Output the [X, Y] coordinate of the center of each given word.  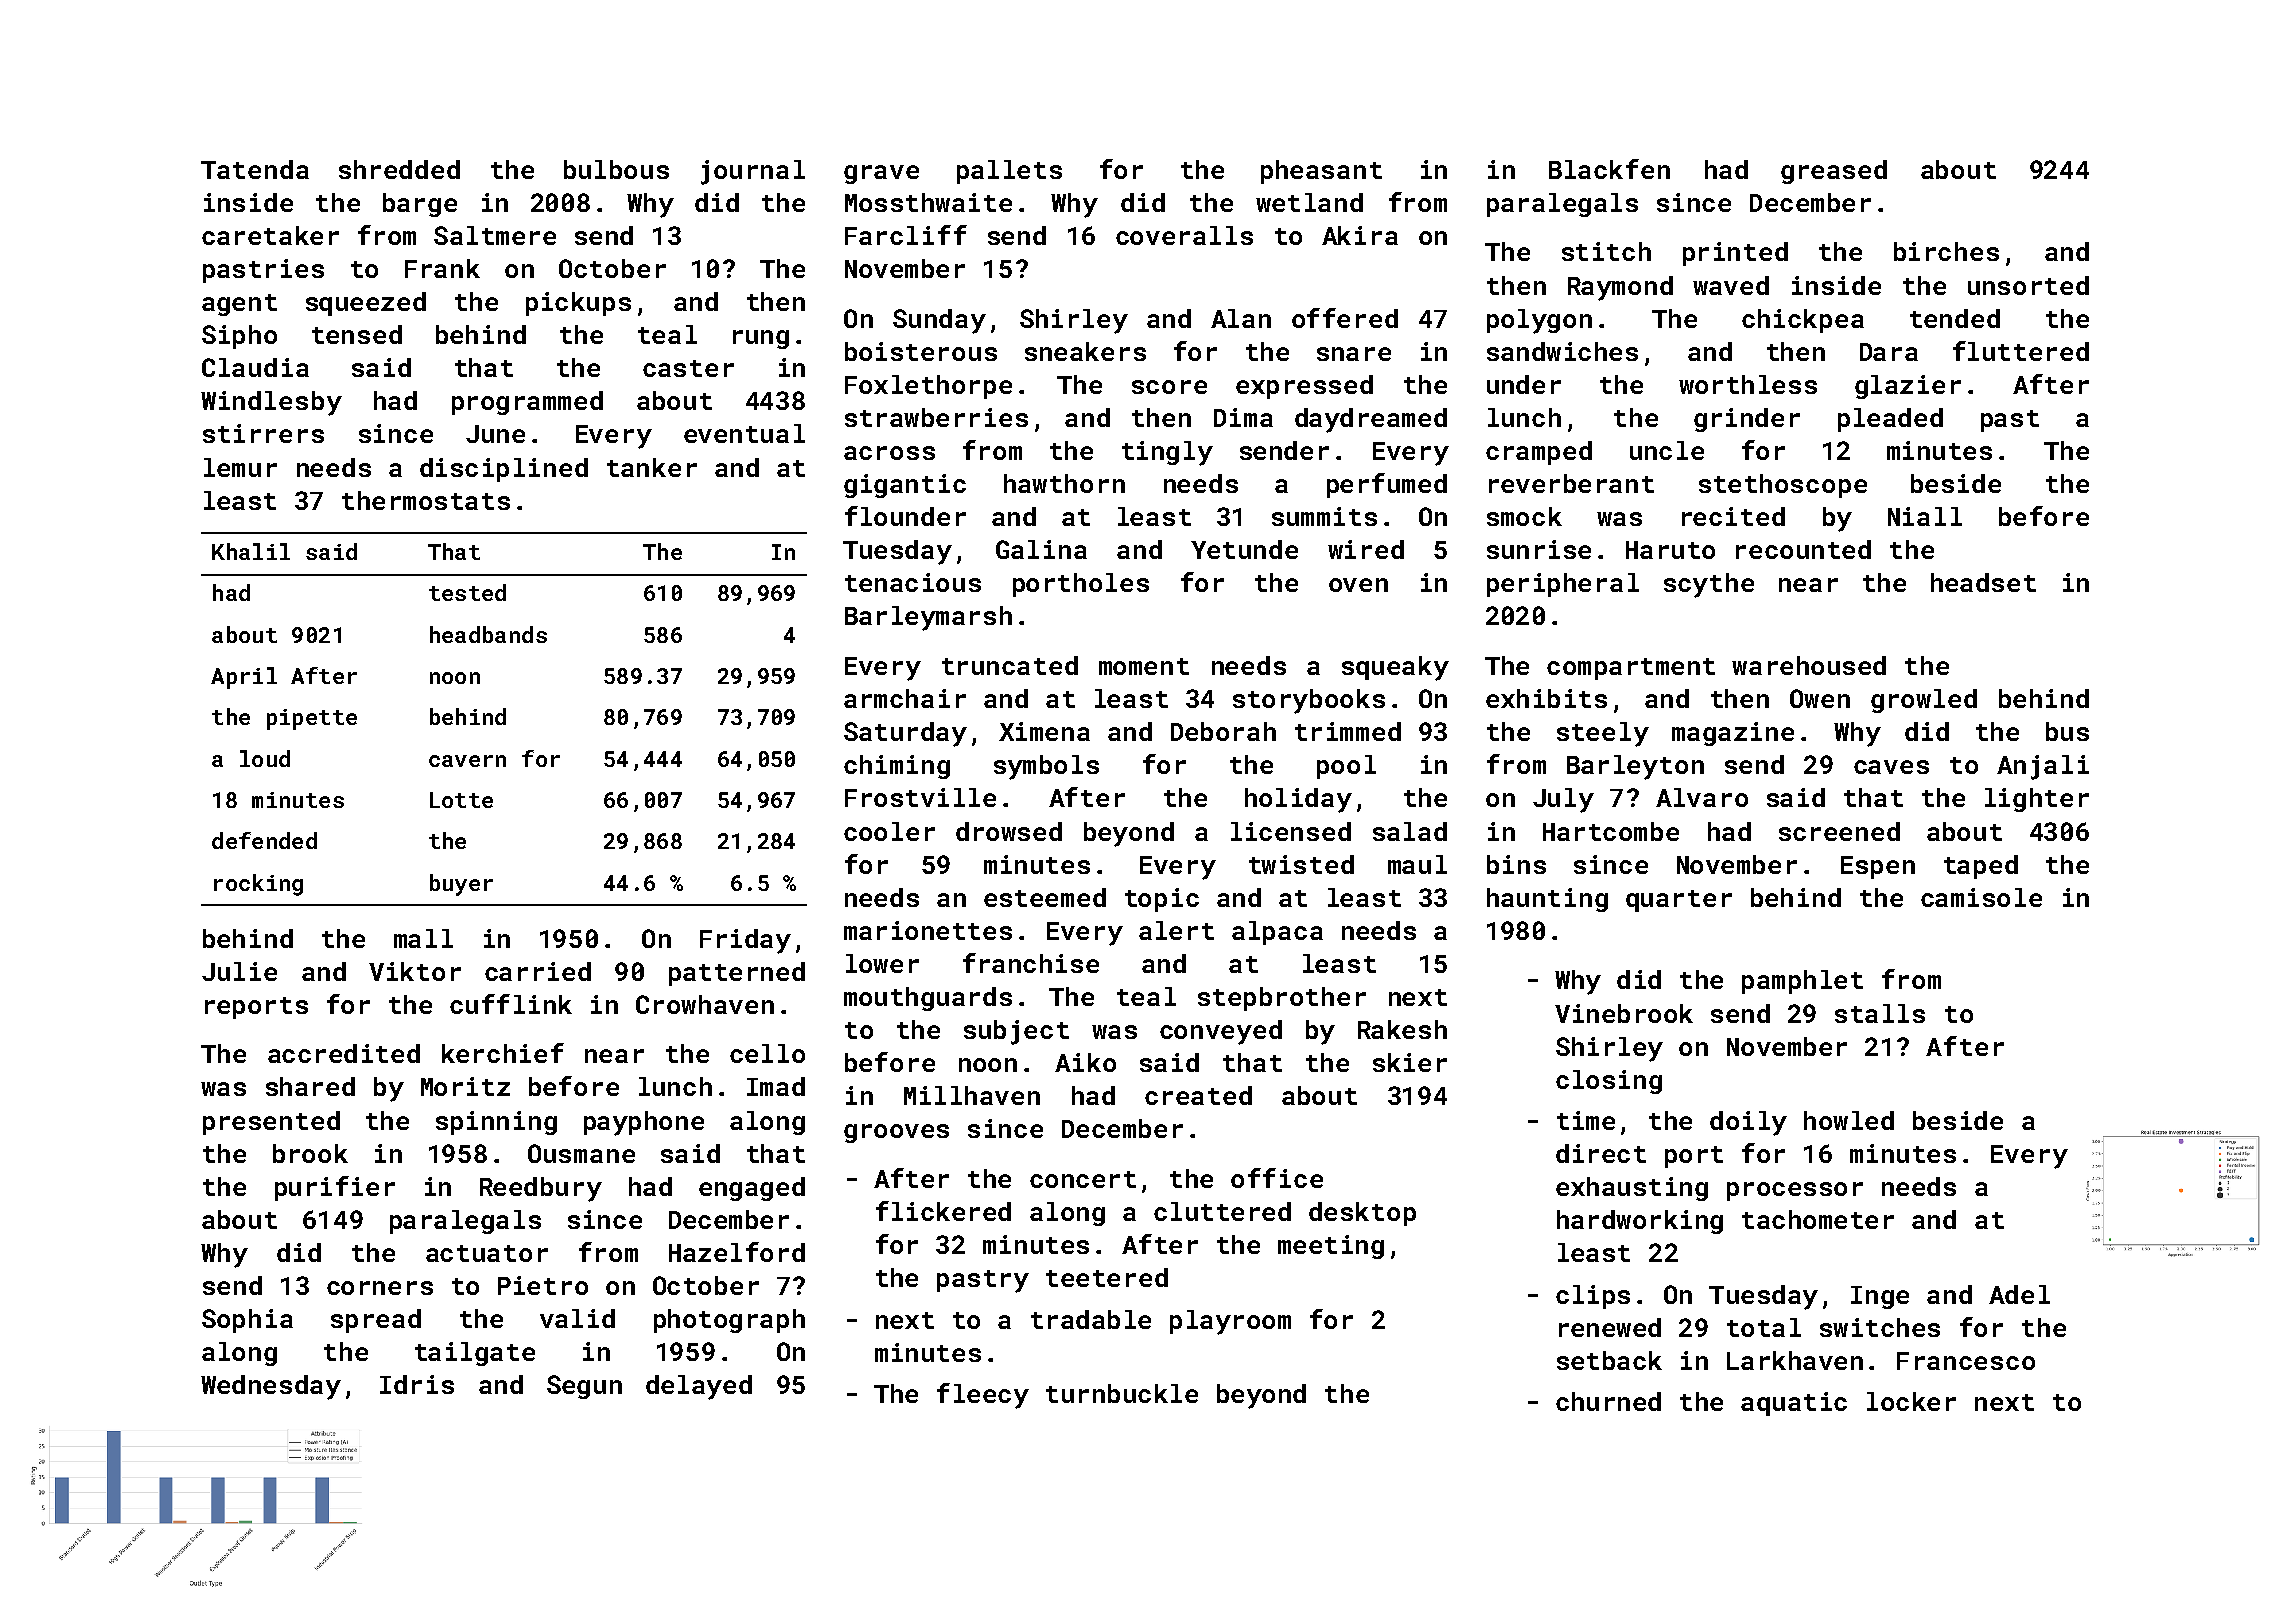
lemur [240, 467]
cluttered [1222, 1211]
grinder [1747, 420]
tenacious [913, 582]
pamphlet [1802, 982]
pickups [578, 304]
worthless [1748, 384]
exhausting [1632, 1189]
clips [1593, 1297]
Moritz [465, 1086]
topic [1162, 900]
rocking [258, 885]
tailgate [475, 1354]
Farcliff [906, 235]
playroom [1230, 1322]
